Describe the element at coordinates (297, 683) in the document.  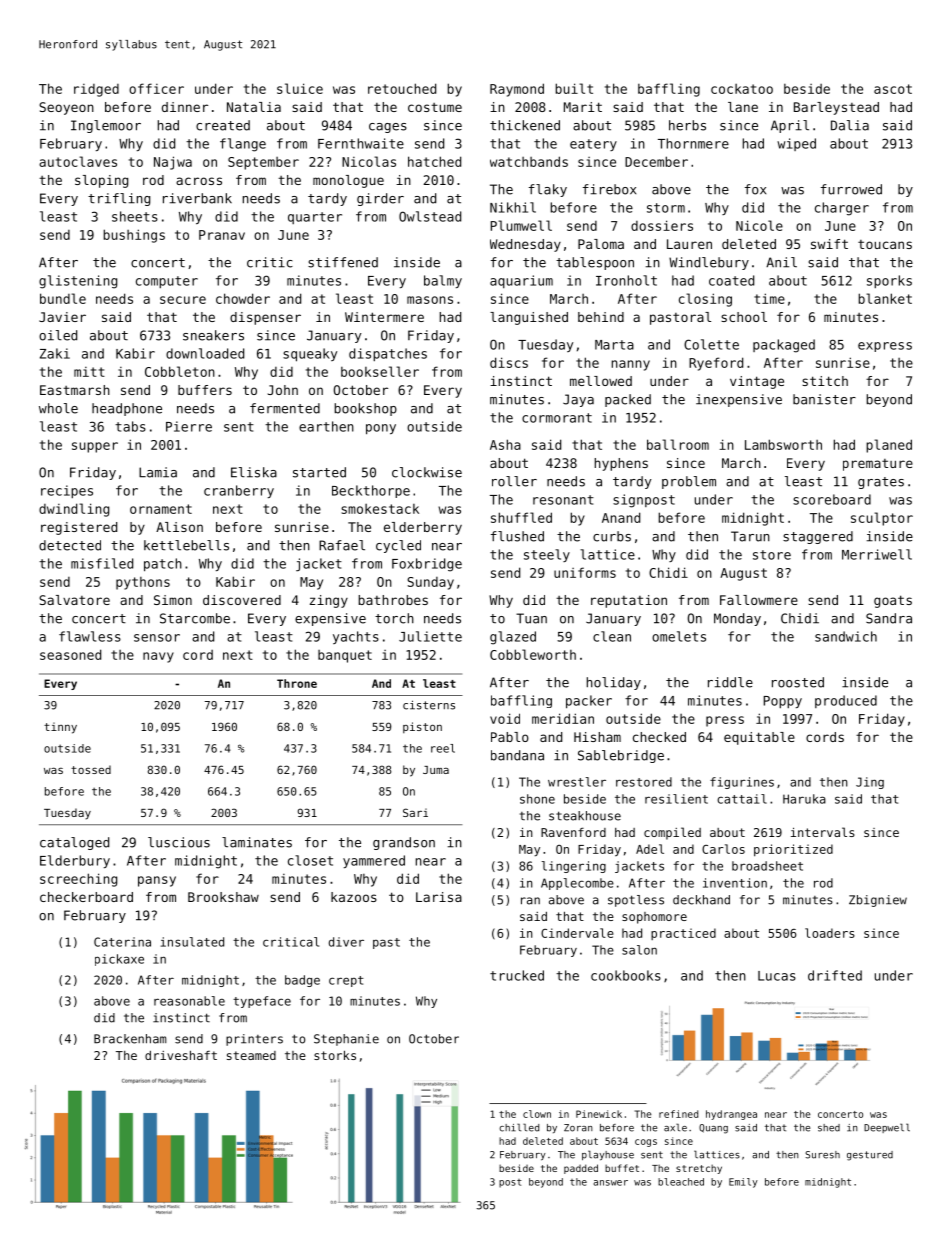
I see `Throne` at that location.
